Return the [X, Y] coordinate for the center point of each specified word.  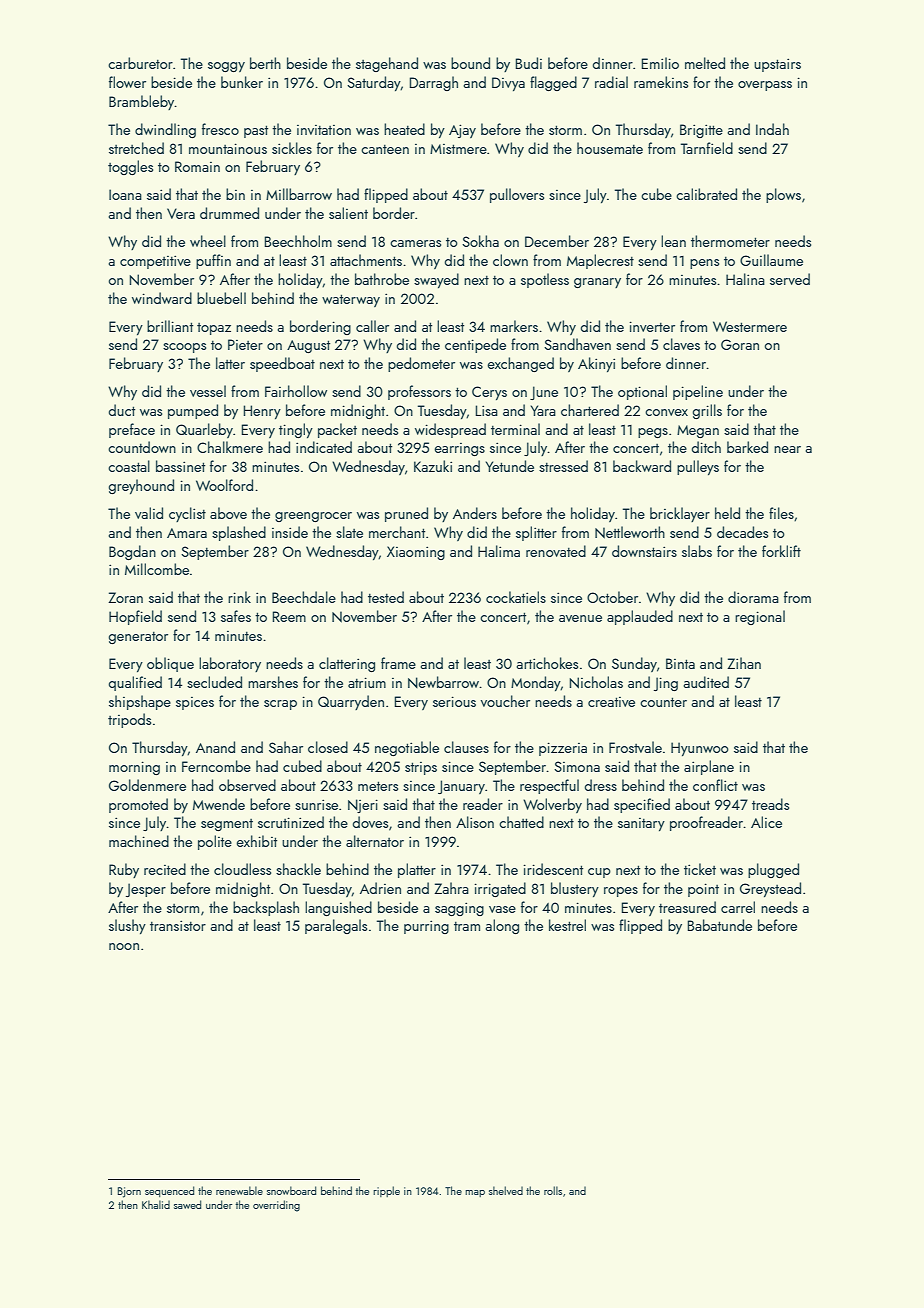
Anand [215, 747]
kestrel [567, 925]
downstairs [644, 551]
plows [783, 195]
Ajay [462, 131]
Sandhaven [577, 344]
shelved [506, 1190]
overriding [276, 1206]
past [256, 131]
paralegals [336, 926]
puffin [213, 261]
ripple [386, 1191]
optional [642, 392]
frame [398, 663]
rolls [553, 1190]
